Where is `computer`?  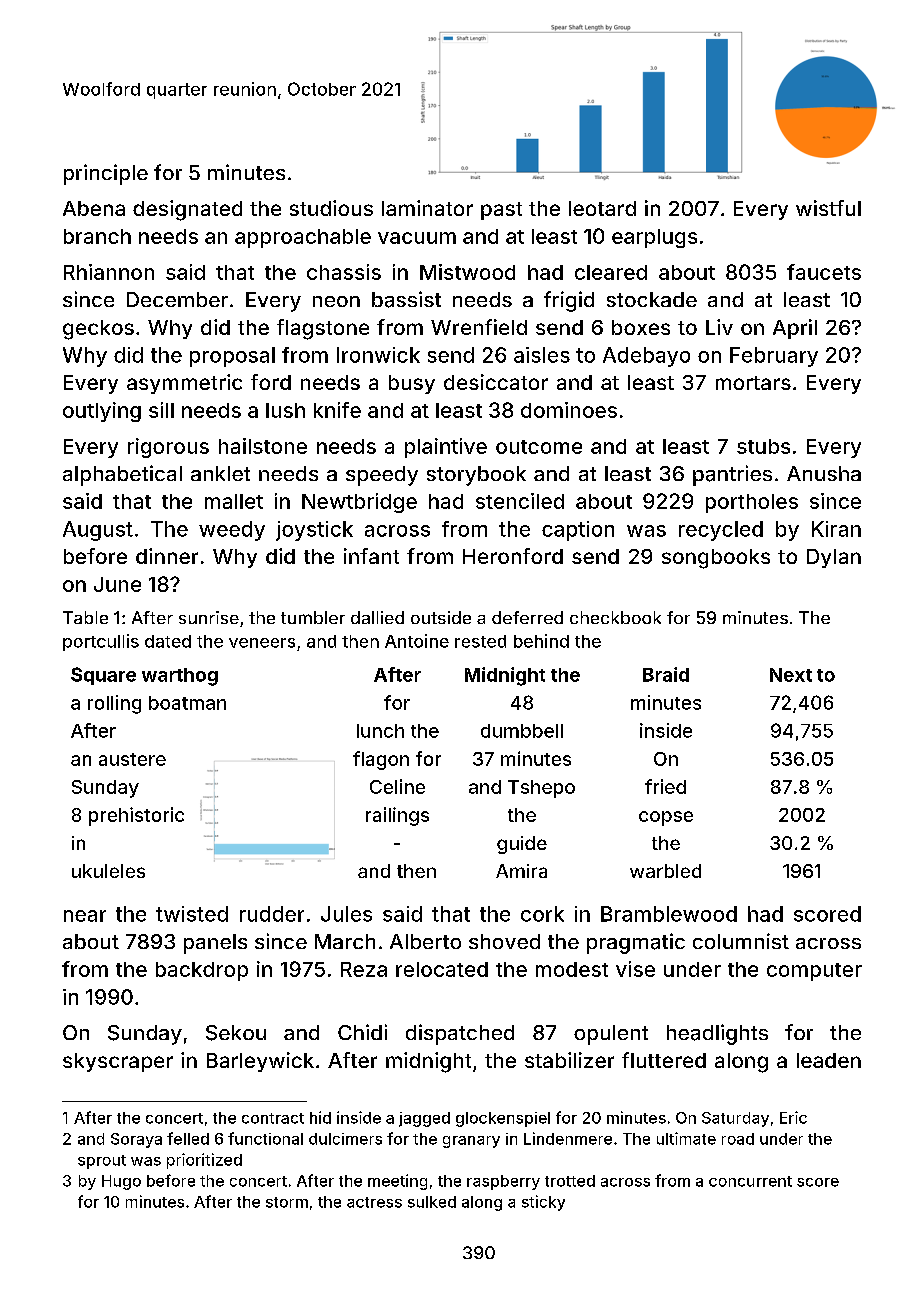 computer is located at coordinates (814, 972).
